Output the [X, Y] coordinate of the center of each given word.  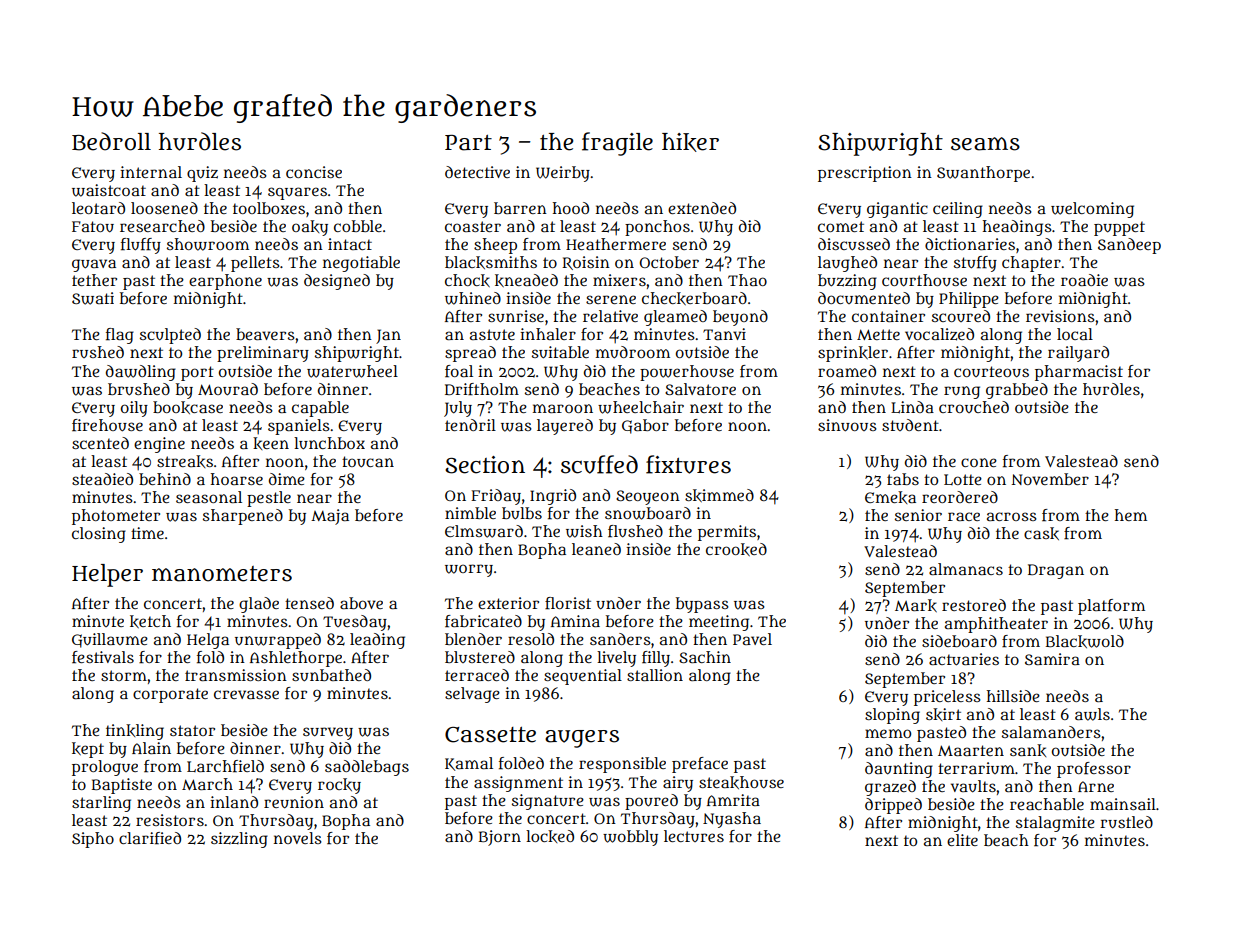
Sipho [93, 840]
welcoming [1092, 210]
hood [571, 208]
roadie [1084, 280]
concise [314, 172]
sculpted [170, 336]
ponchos [657, 228]
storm [124, 675]
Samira [1052, 659]
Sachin [705, 657]
